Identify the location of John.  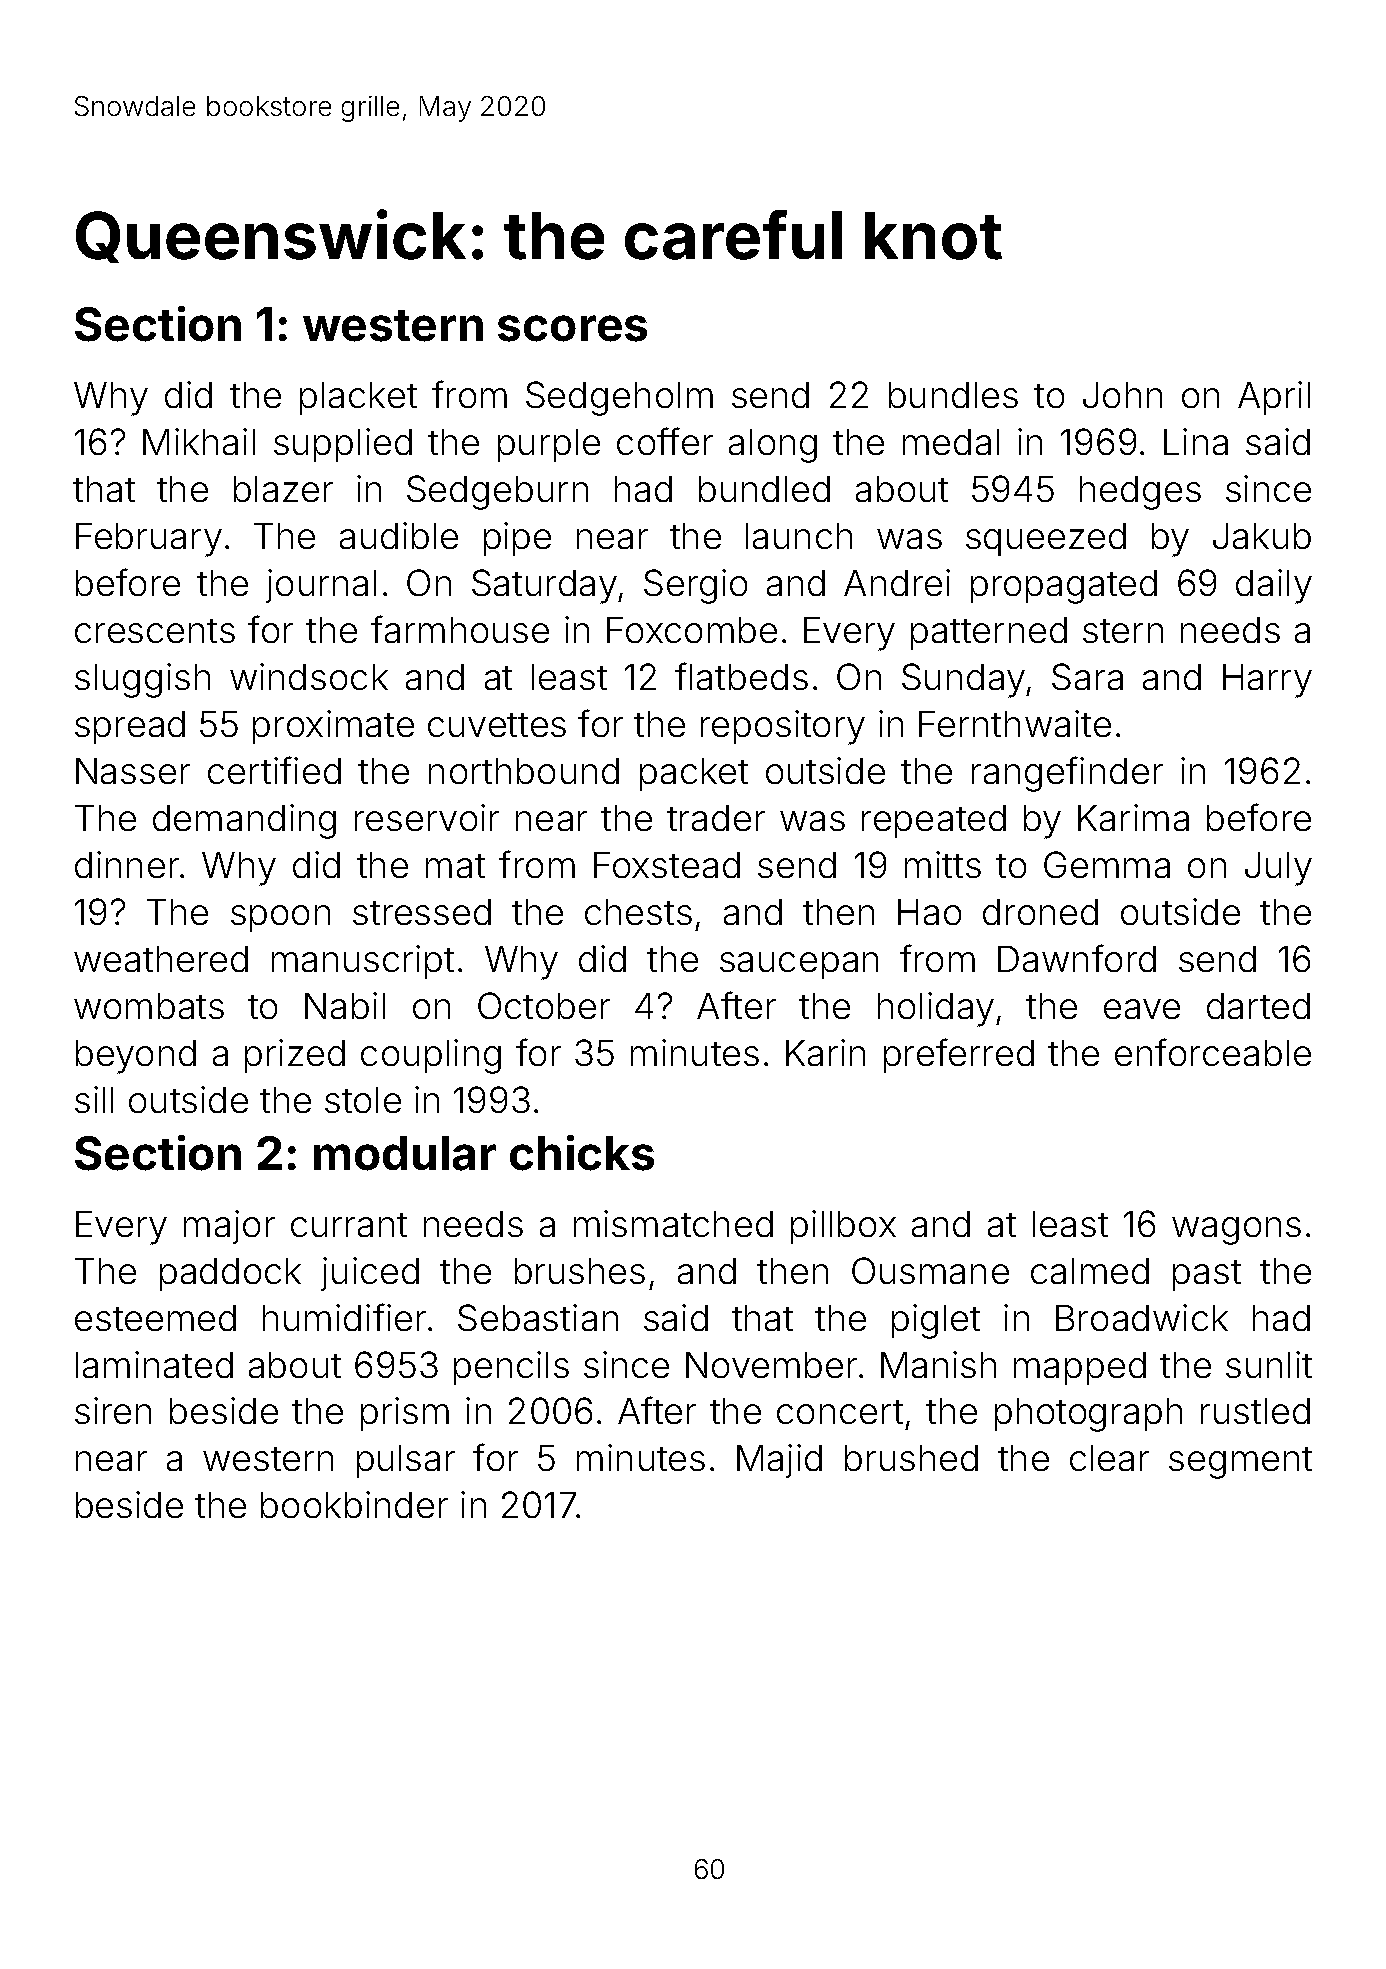
(1122, 395).
